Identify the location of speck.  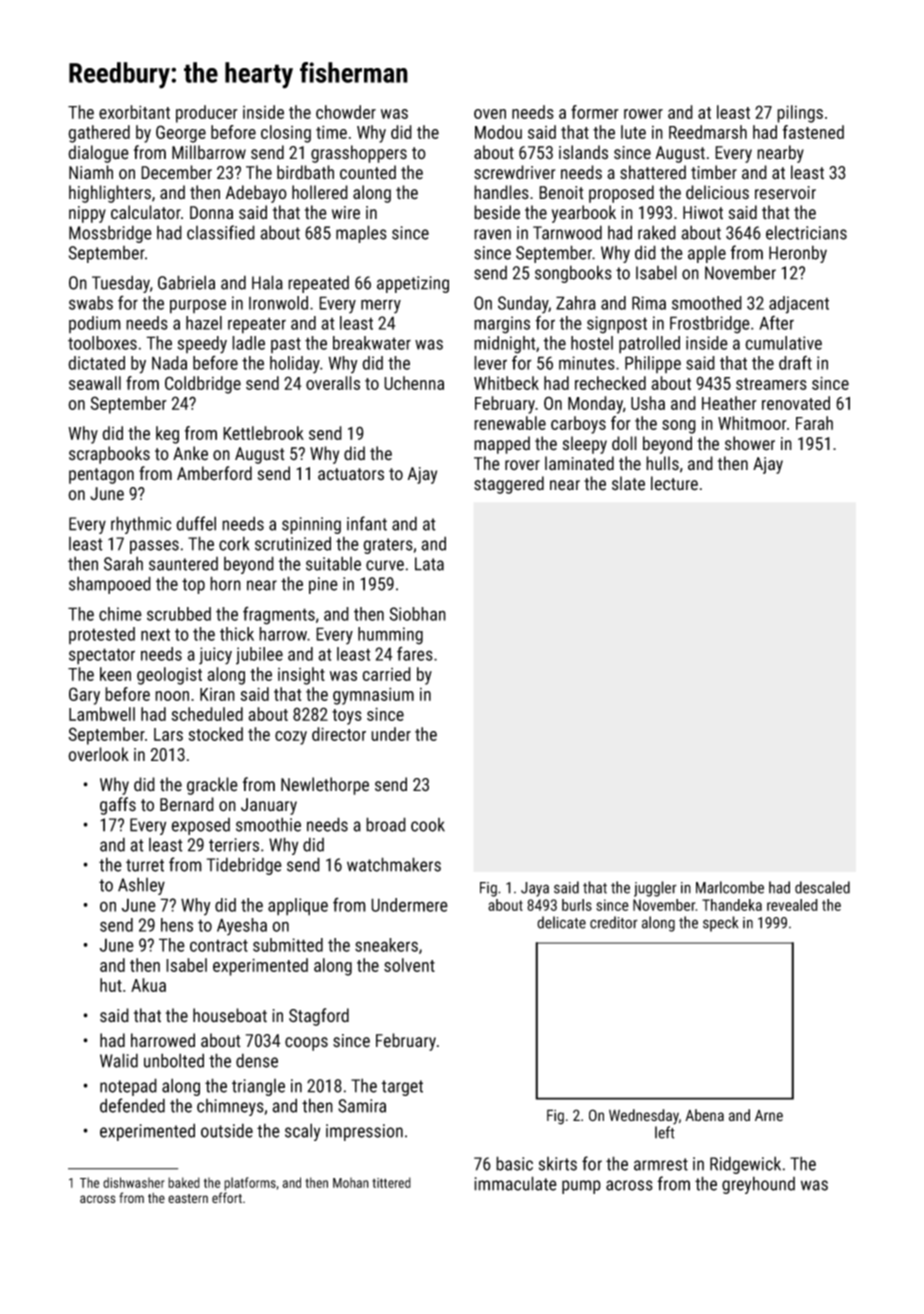
(721, 924).
